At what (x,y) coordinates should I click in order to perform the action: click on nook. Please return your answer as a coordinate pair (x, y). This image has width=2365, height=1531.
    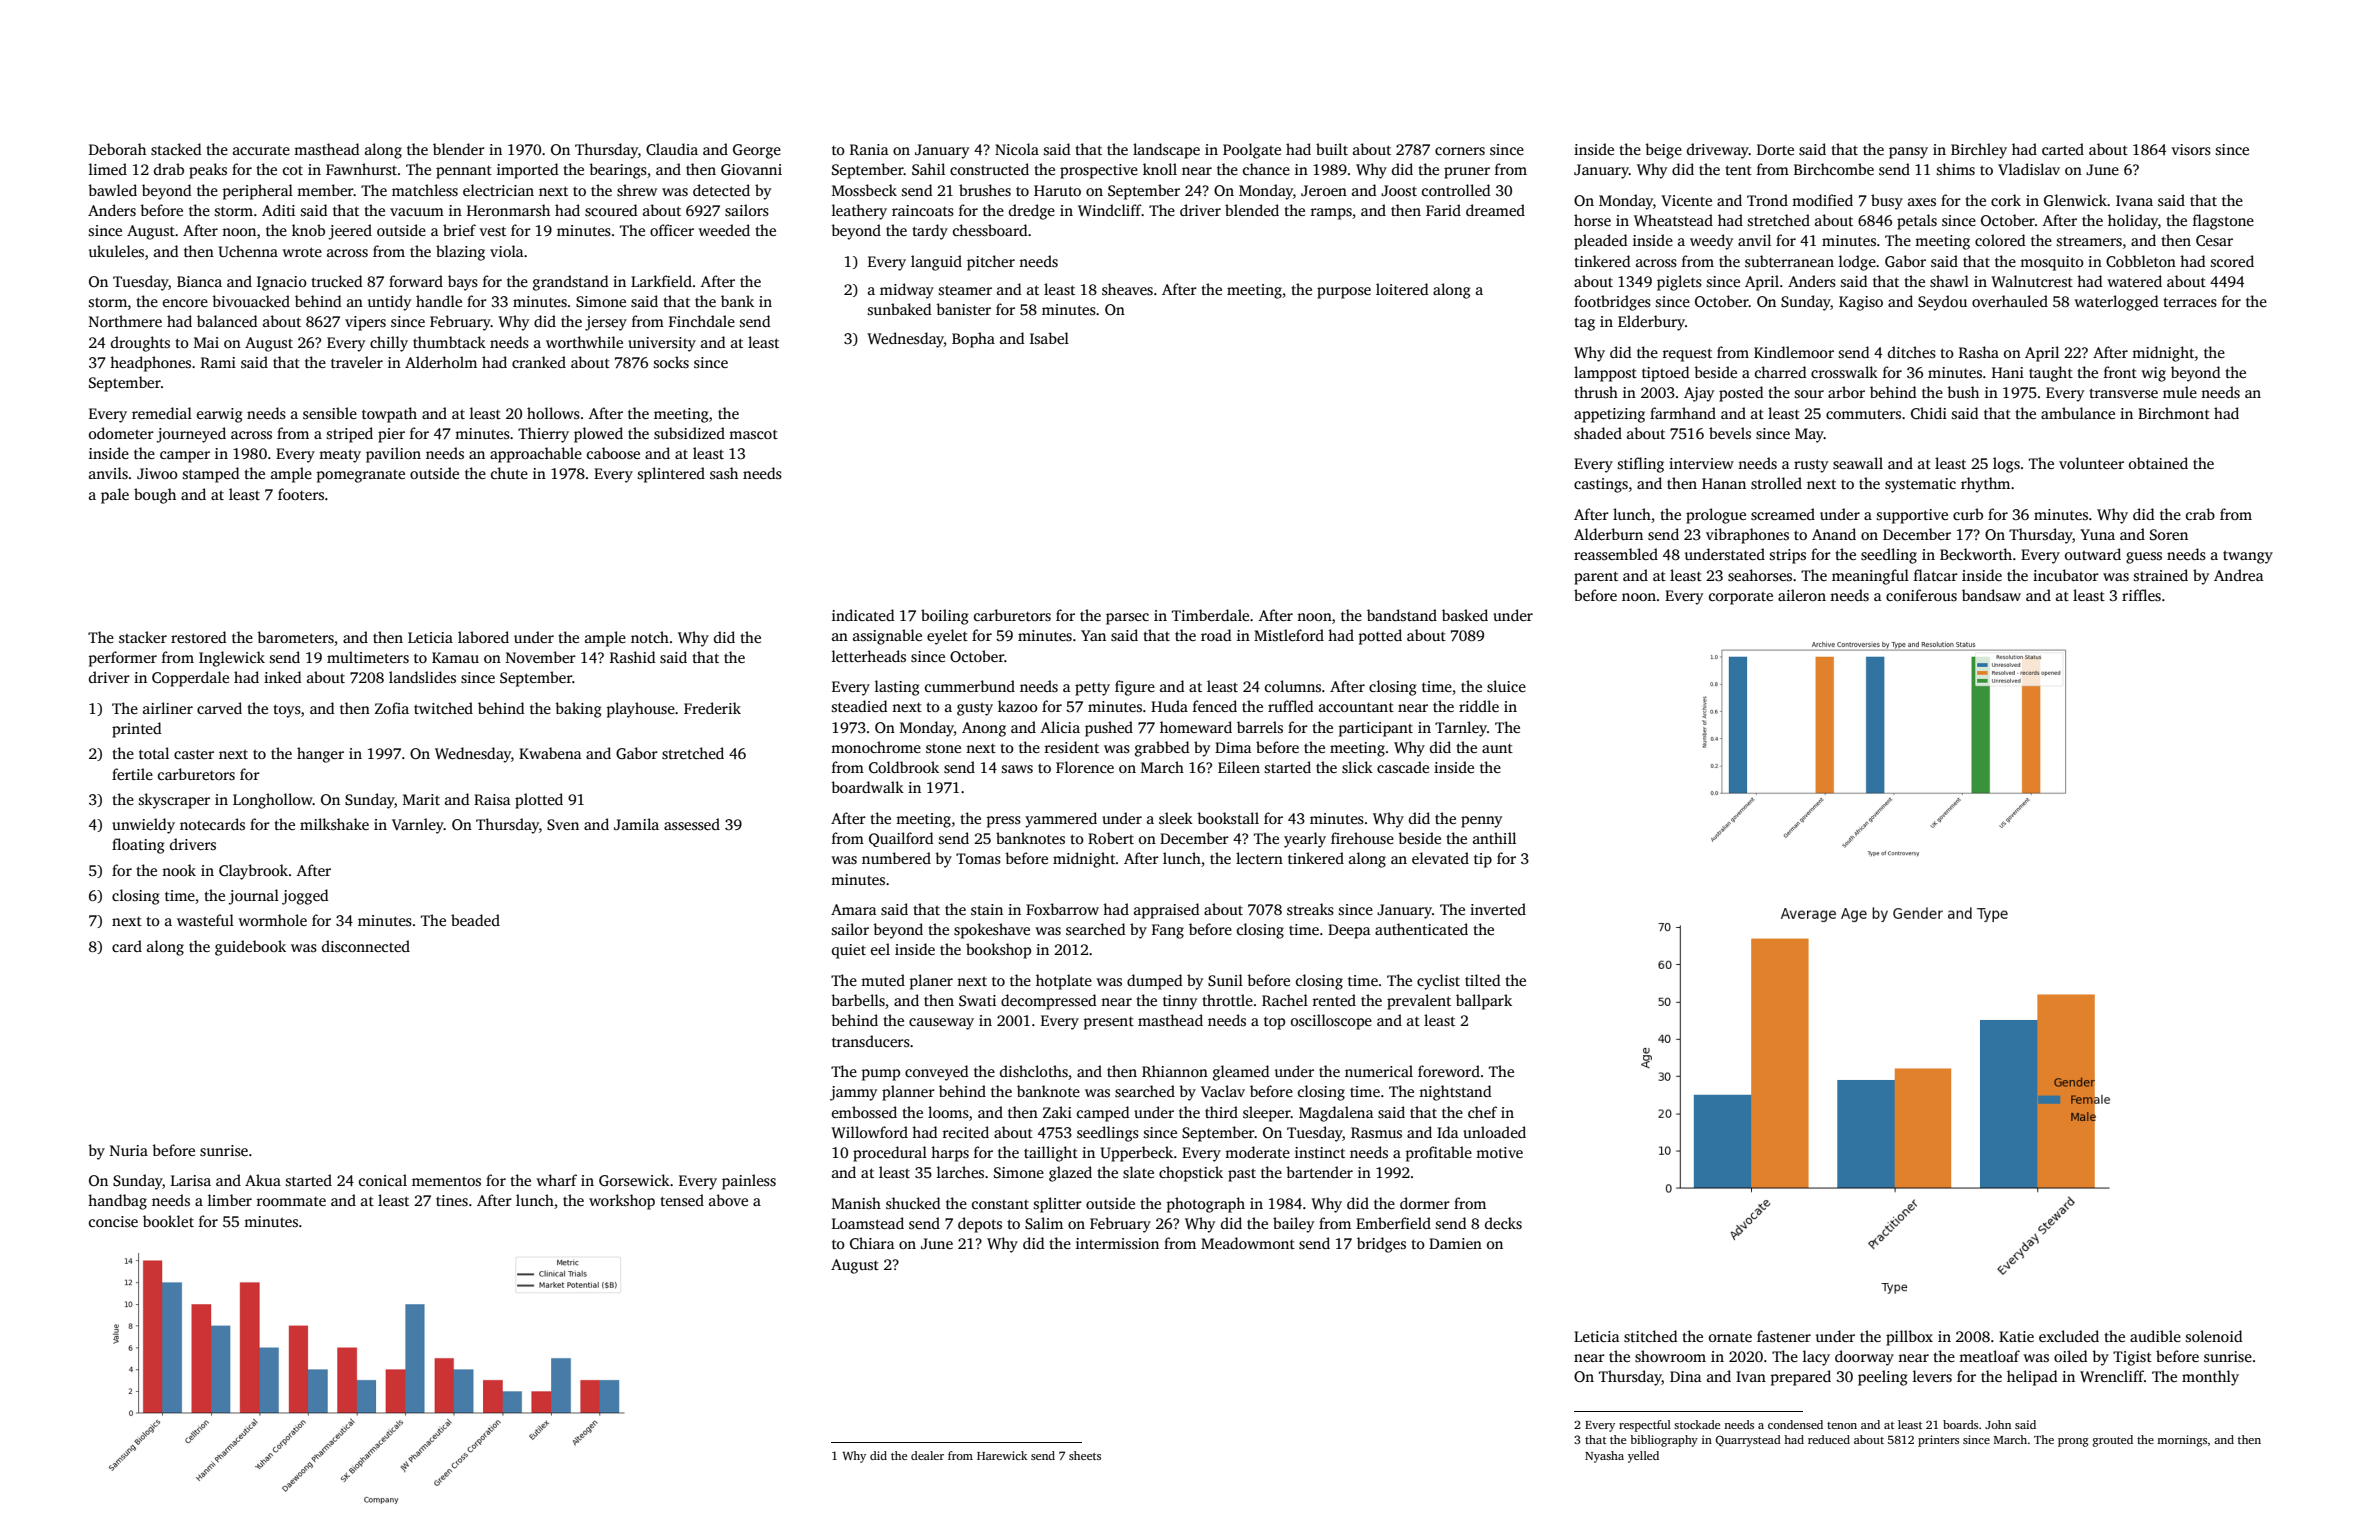
    Looking at the image, I should click on (179, 870).
